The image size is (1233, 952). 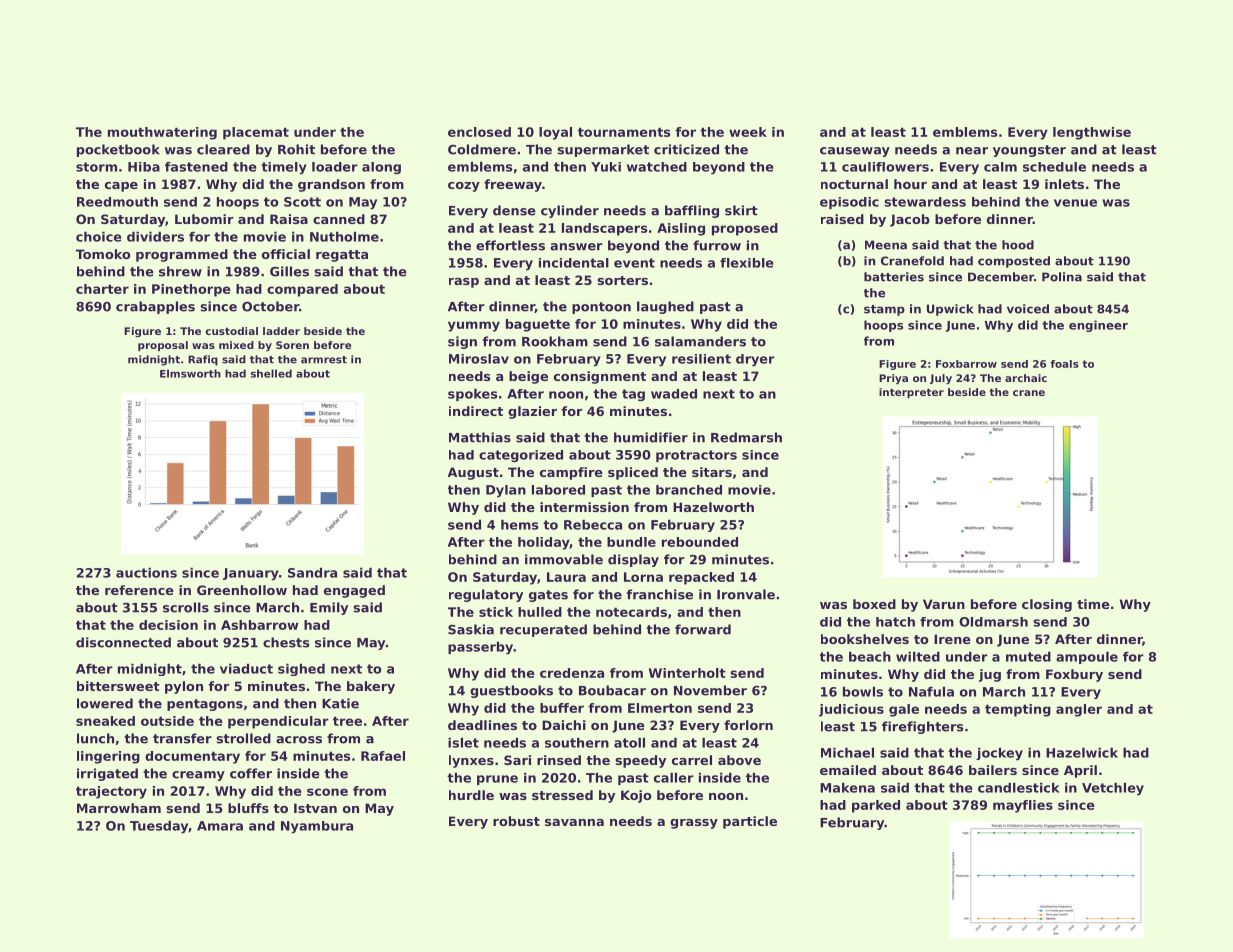 I want to click on bittersweet, so click(x=118, y=686).
